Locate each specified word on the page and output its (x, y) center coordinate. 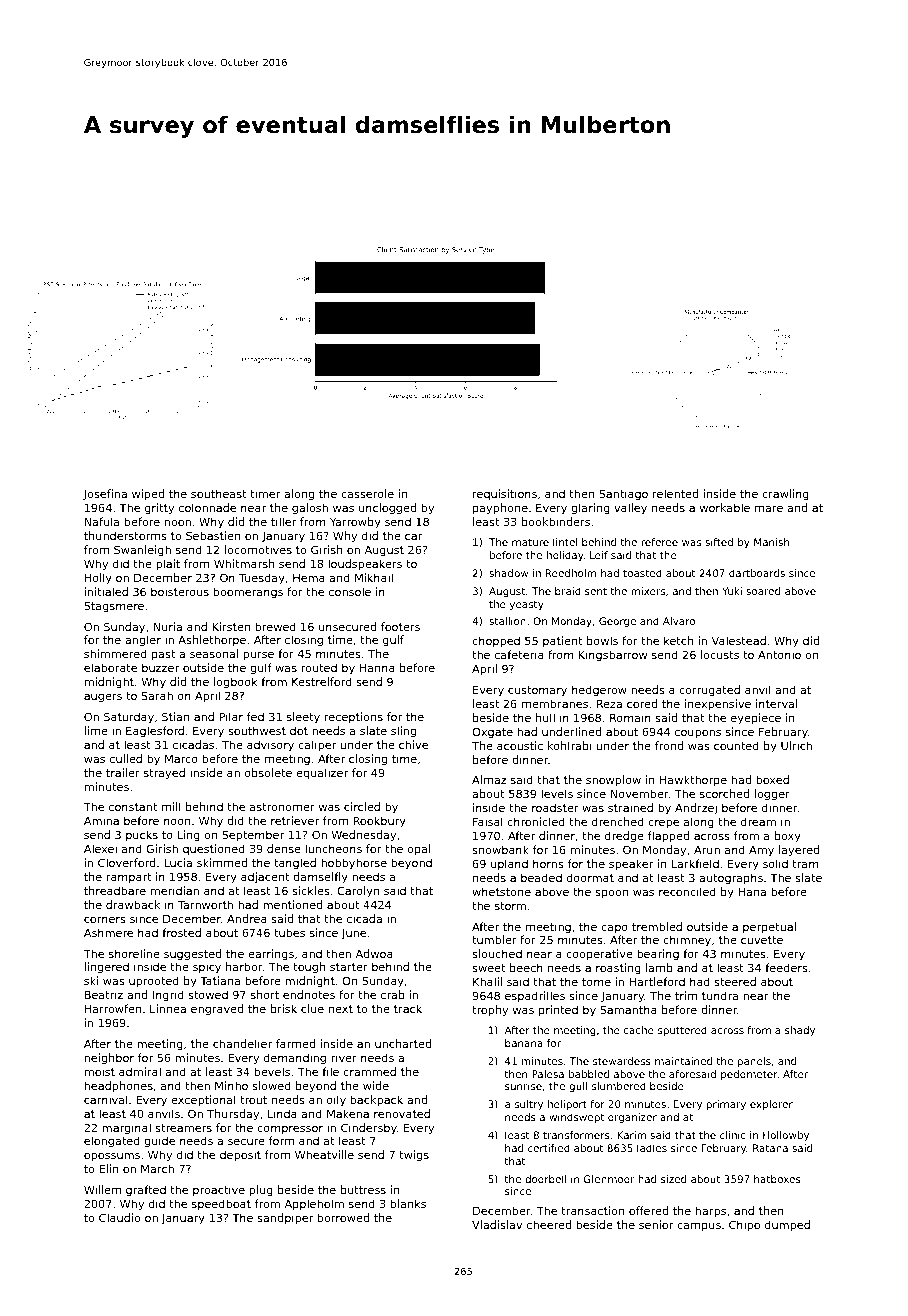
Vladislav (497, 1224)
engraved (217, 1010)
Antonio (779, 654)
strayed (164, 774)
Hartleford (657, 981)
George (617, 622)
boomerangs (248, 593)
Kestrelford (322, 681)
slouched (497, 953)
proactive (219, 1190)
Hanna (377, 668)
